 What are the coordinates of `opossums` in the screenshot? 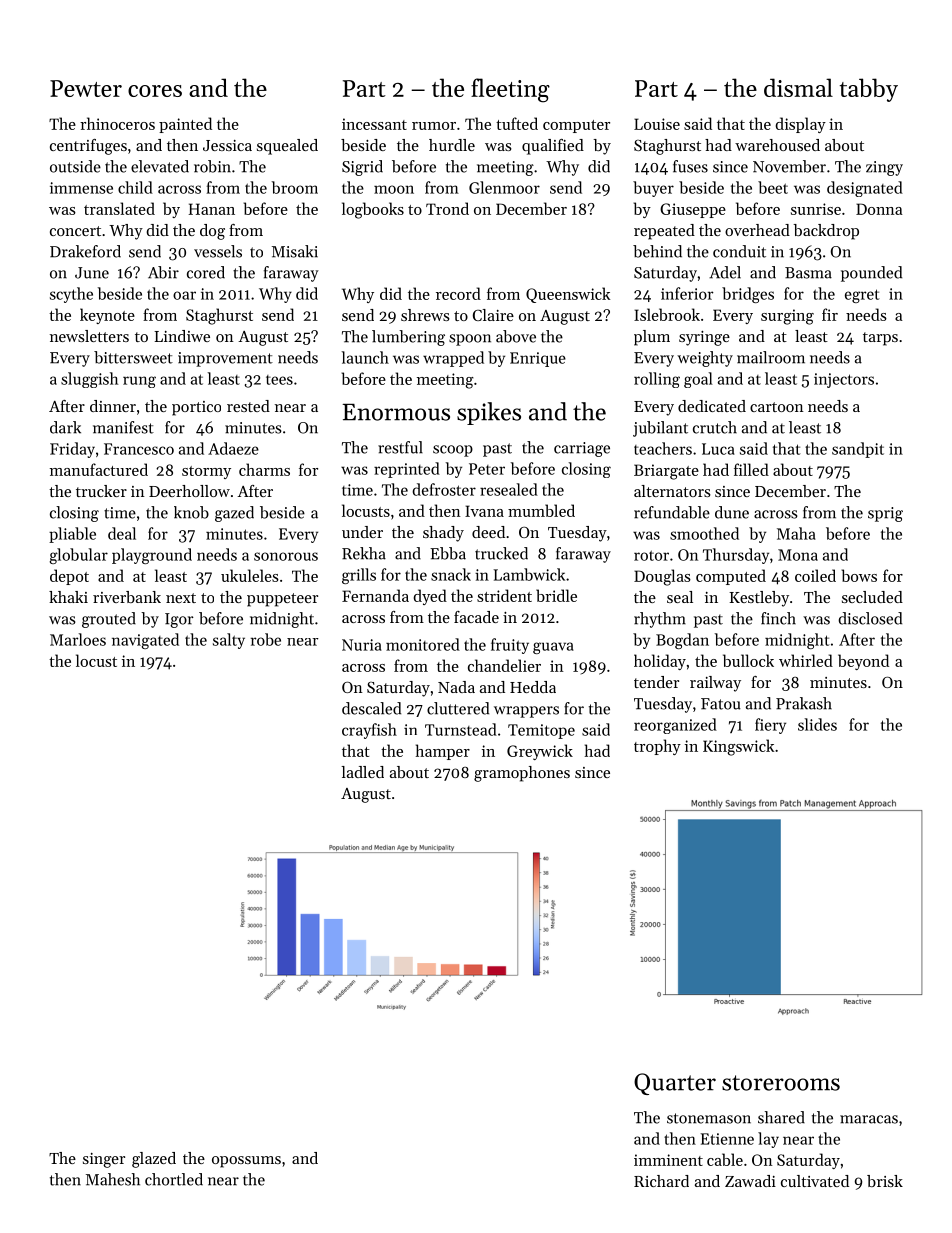 It's located at (246, 1162).
